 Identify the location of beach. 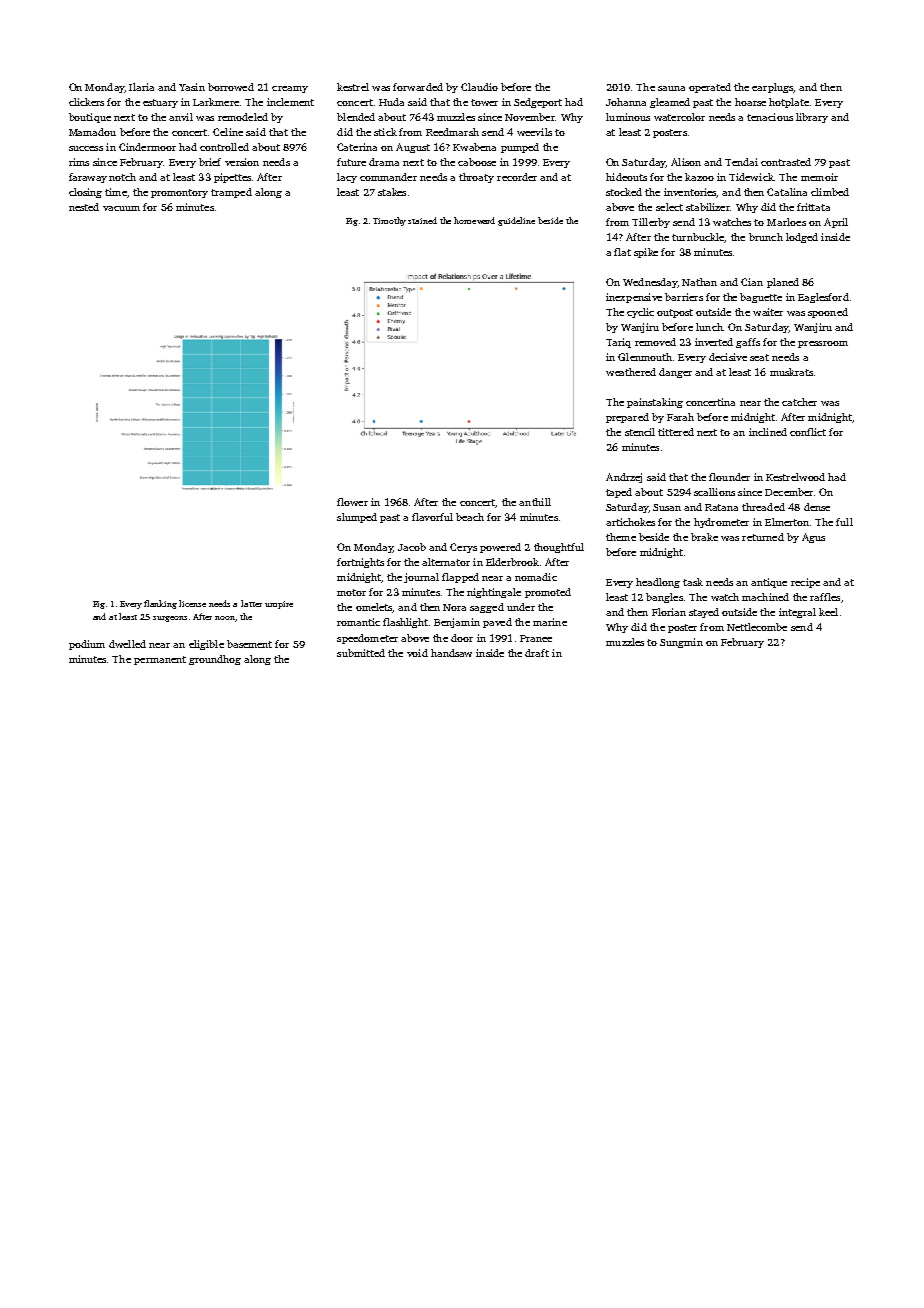
(470, 517).
